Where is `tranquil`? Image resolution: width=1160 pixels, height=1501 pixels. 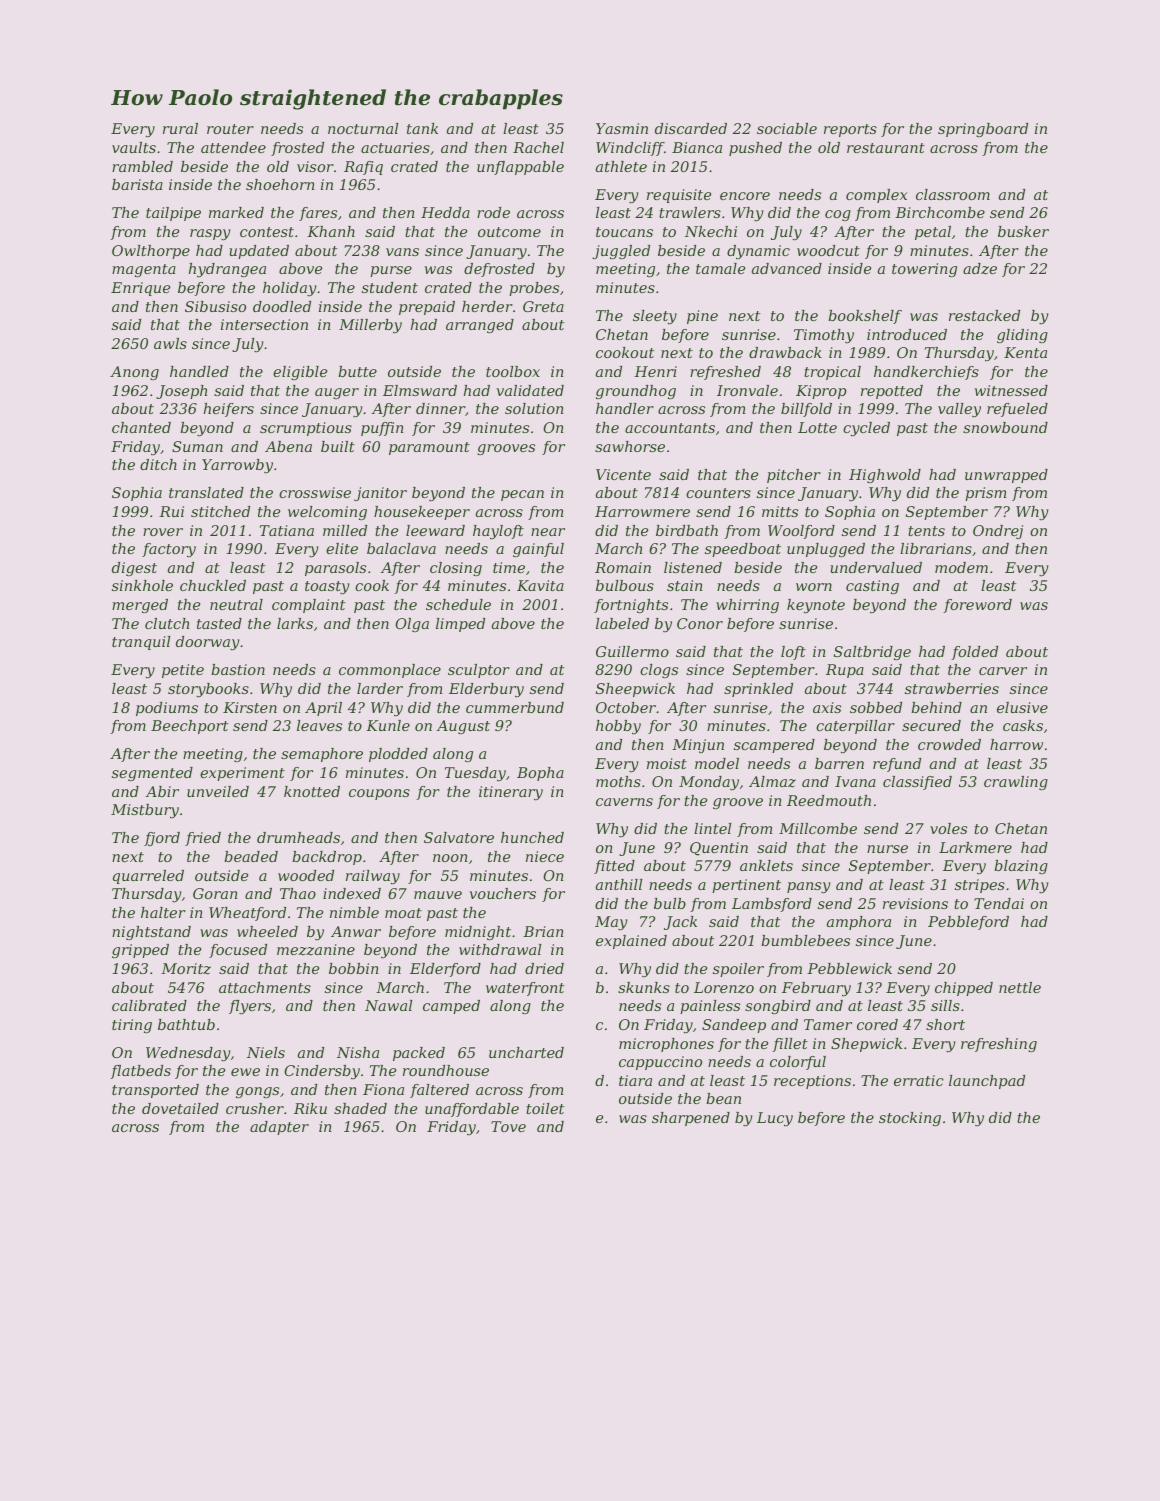 tranquil is located at coordinates (141, 643).
